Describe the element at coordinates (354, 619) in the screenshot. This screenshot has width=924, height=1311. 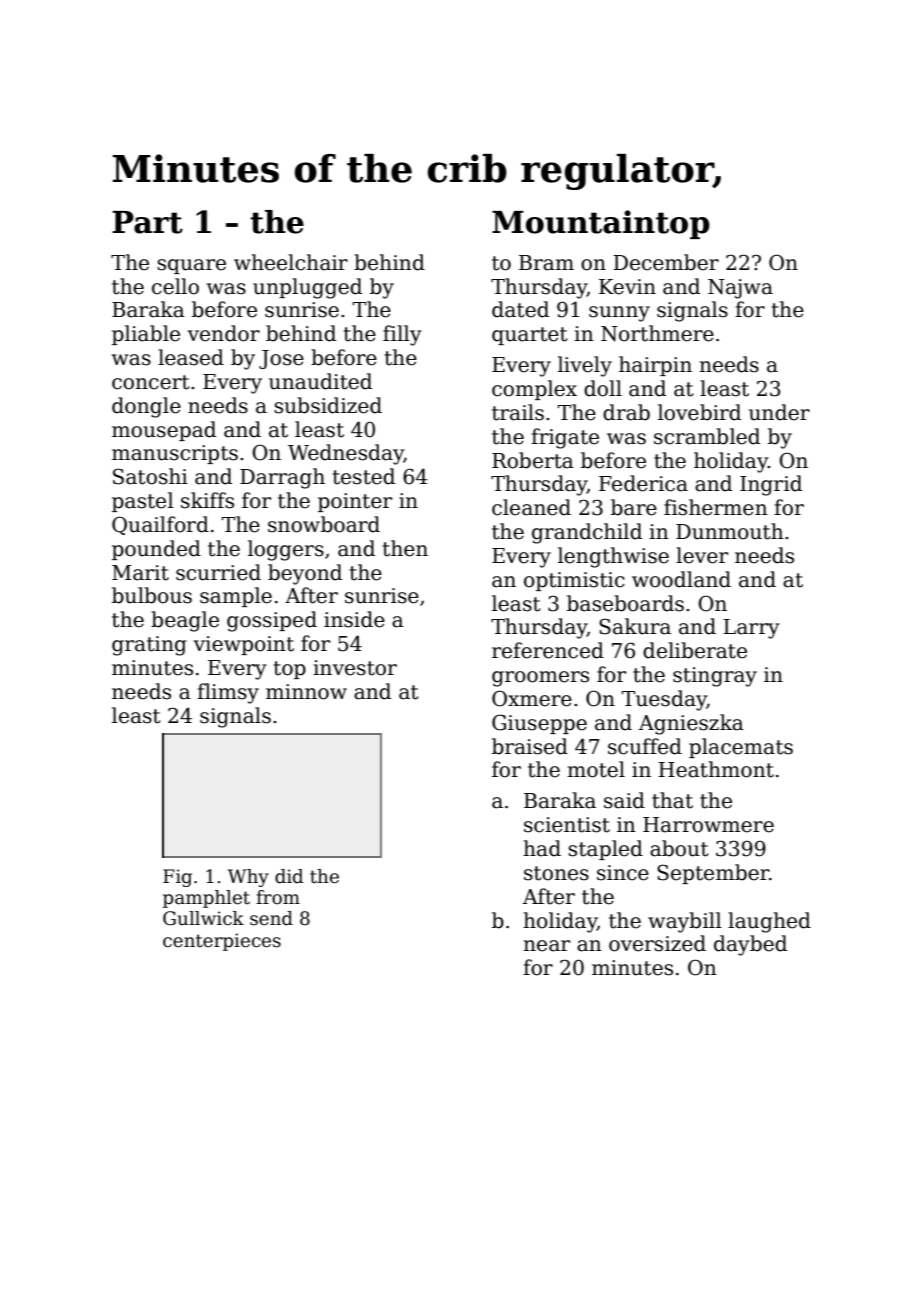
I see `inside` at that location.
